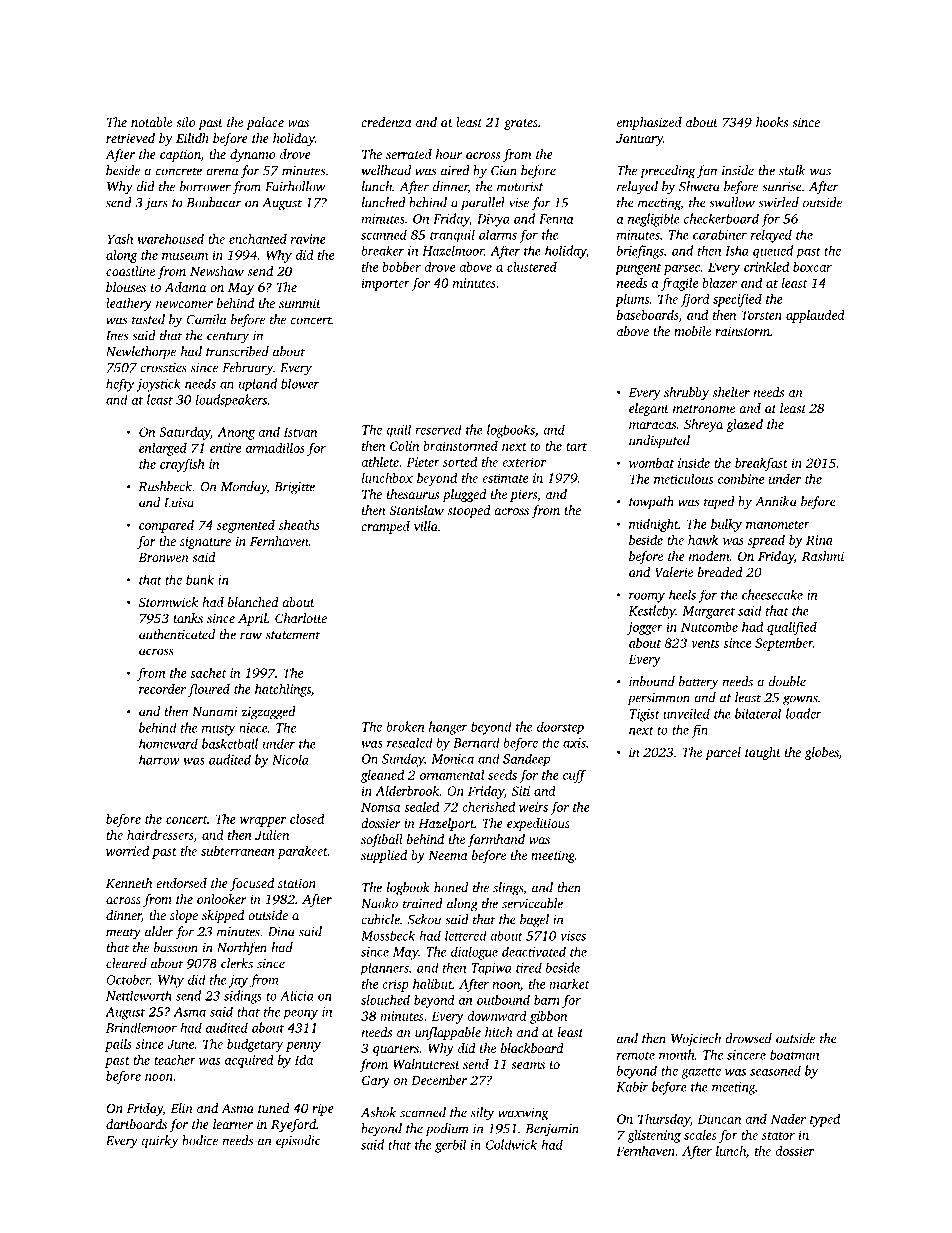 This image has height=1233, width=952. I want to click on doorstep, so click(560, 727).
